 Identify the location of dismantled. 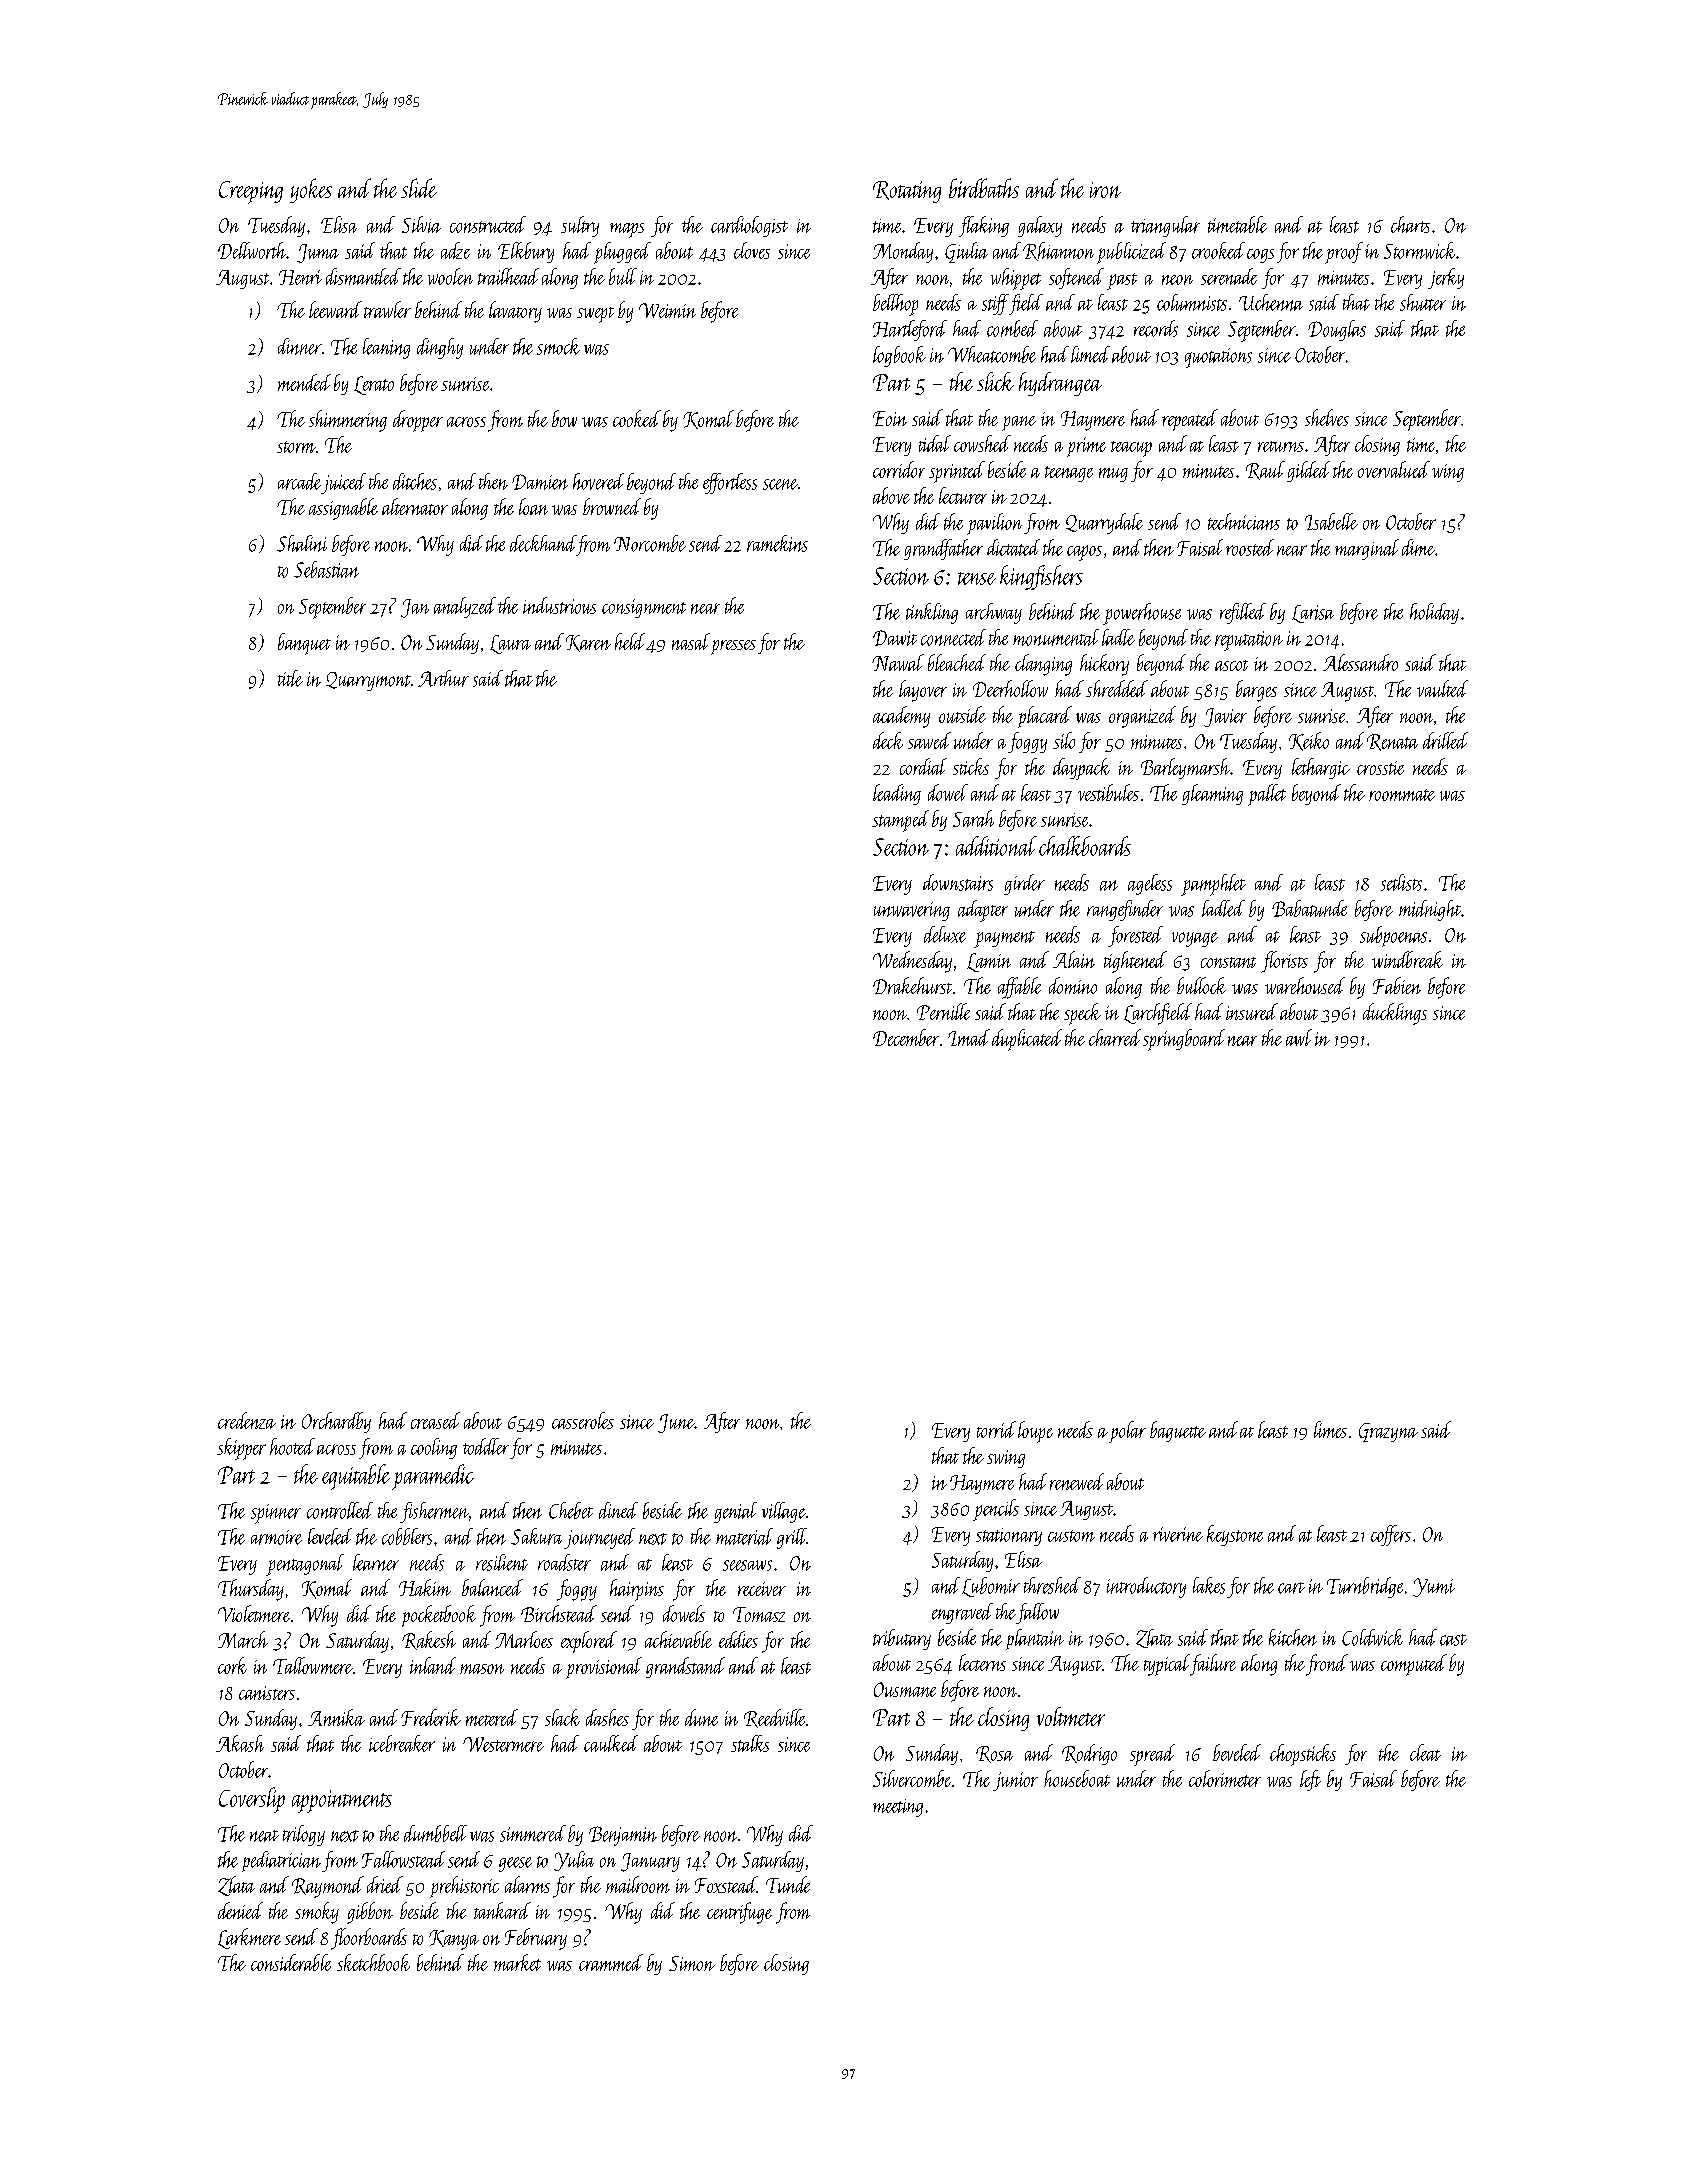
(363, 276).
